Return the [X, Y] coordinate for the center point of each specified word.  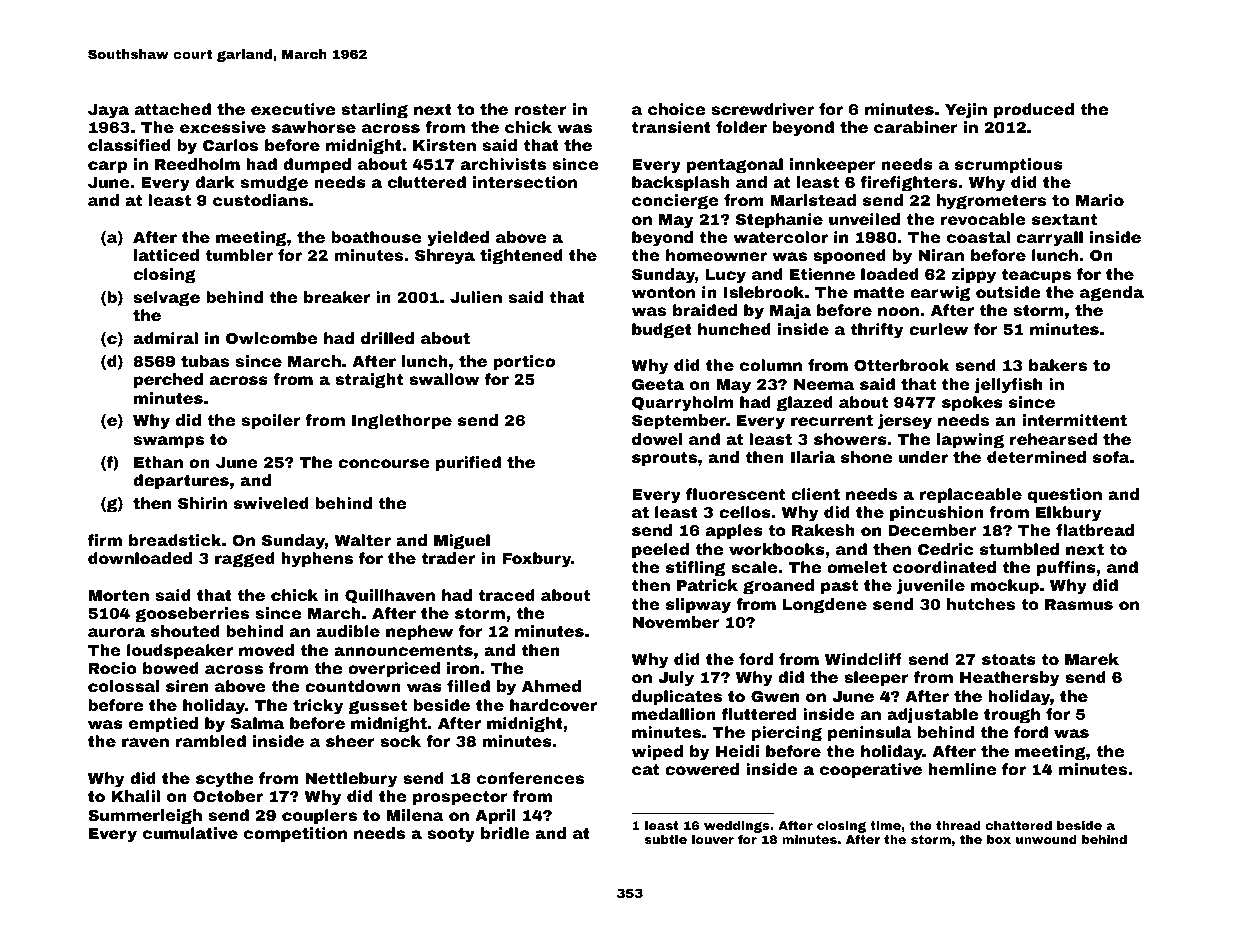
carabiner [916, 127]
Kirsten [444, 145]
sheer [350, 741]
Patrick [707, 585]
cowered [702, 769]
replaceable [971, 495]
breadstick [175, 540]
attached [173, 109]
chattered [1018, 825]
